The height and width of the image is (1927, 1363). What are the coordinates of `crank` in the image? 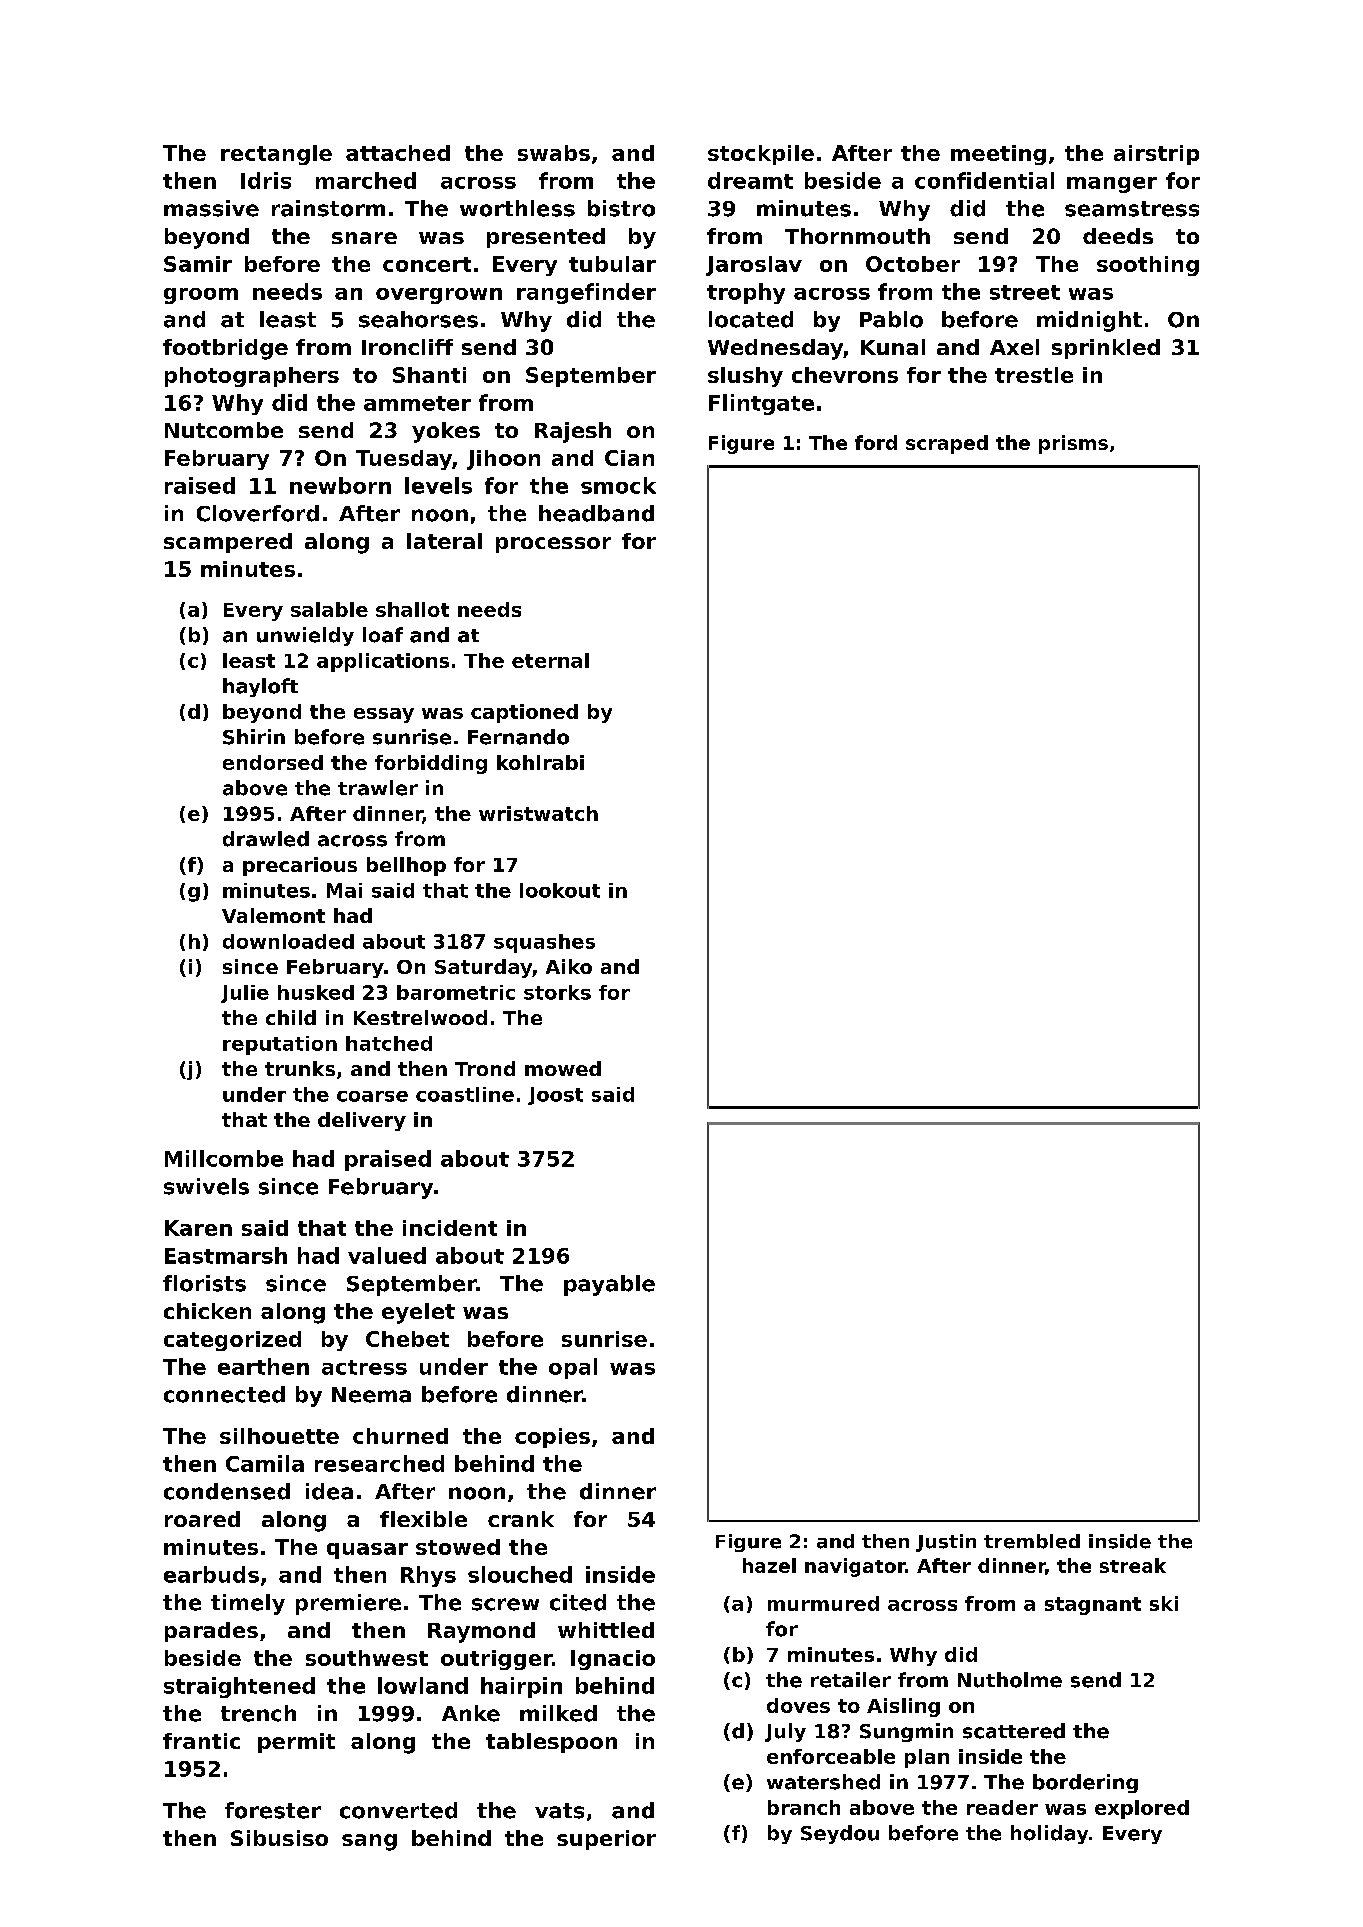 It's located at (521, 1519).
